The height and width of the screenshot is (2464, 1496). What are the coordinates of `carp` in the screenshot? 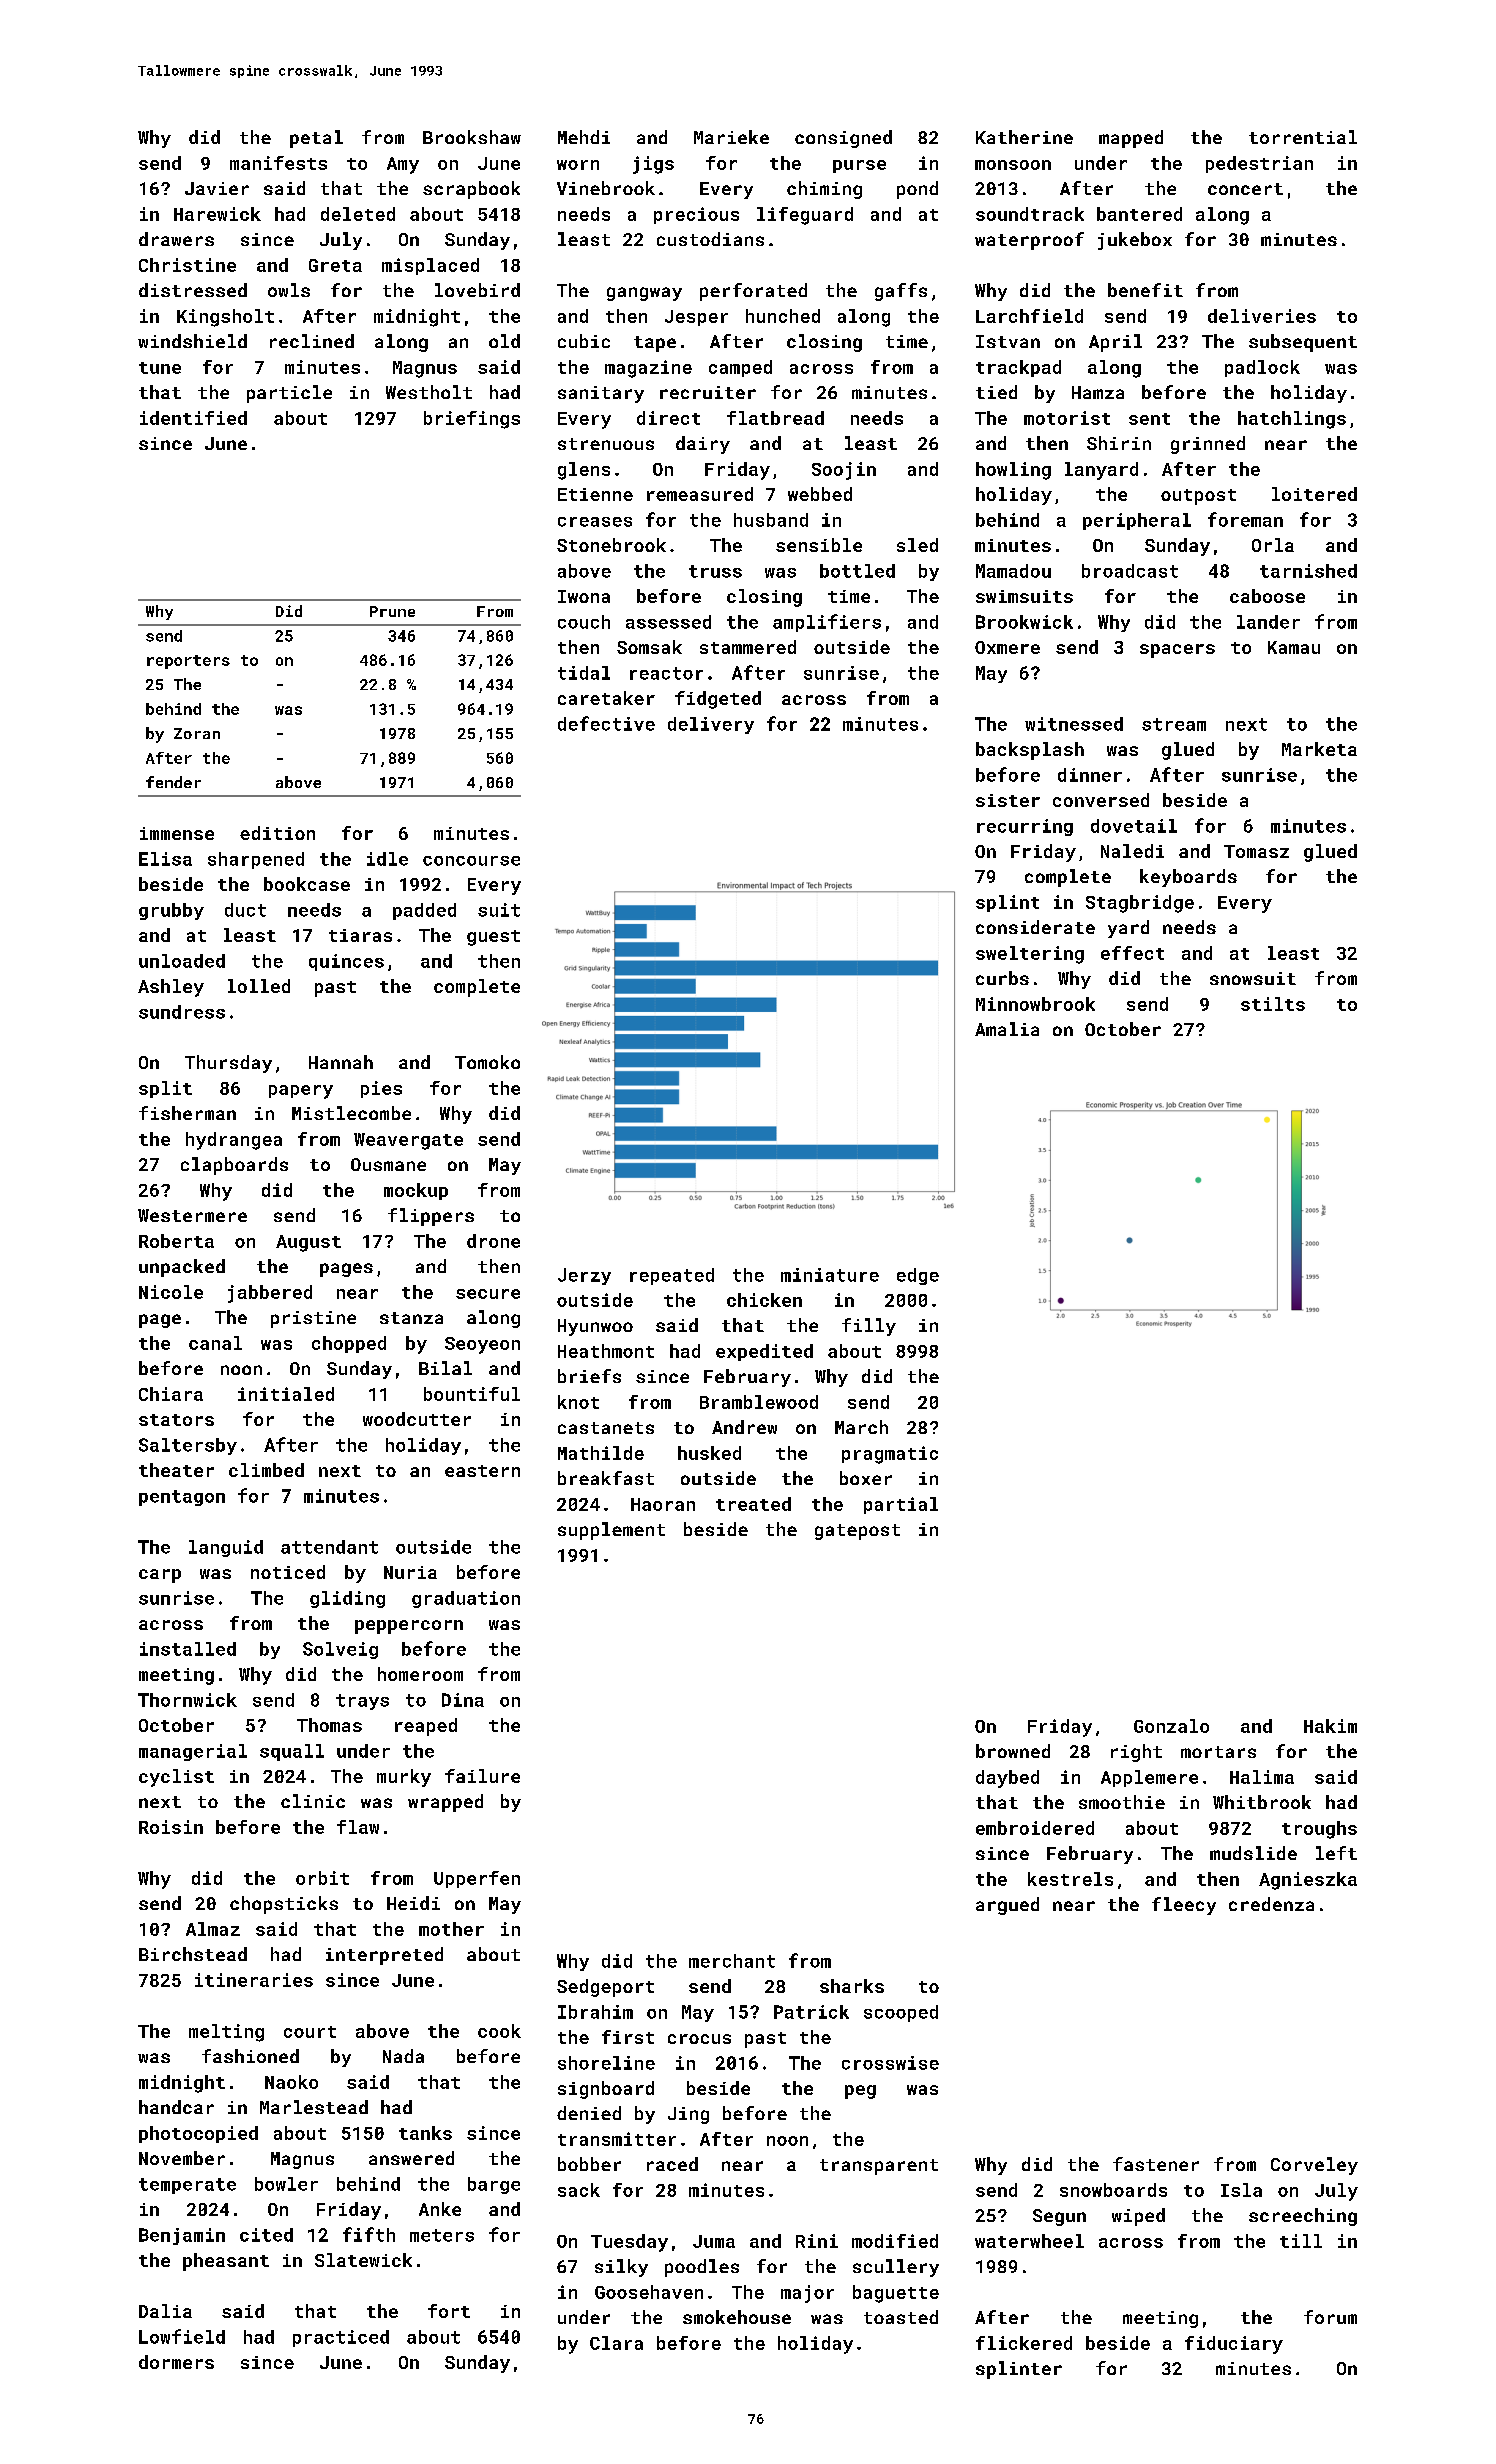 It's located at (160, 1576).
